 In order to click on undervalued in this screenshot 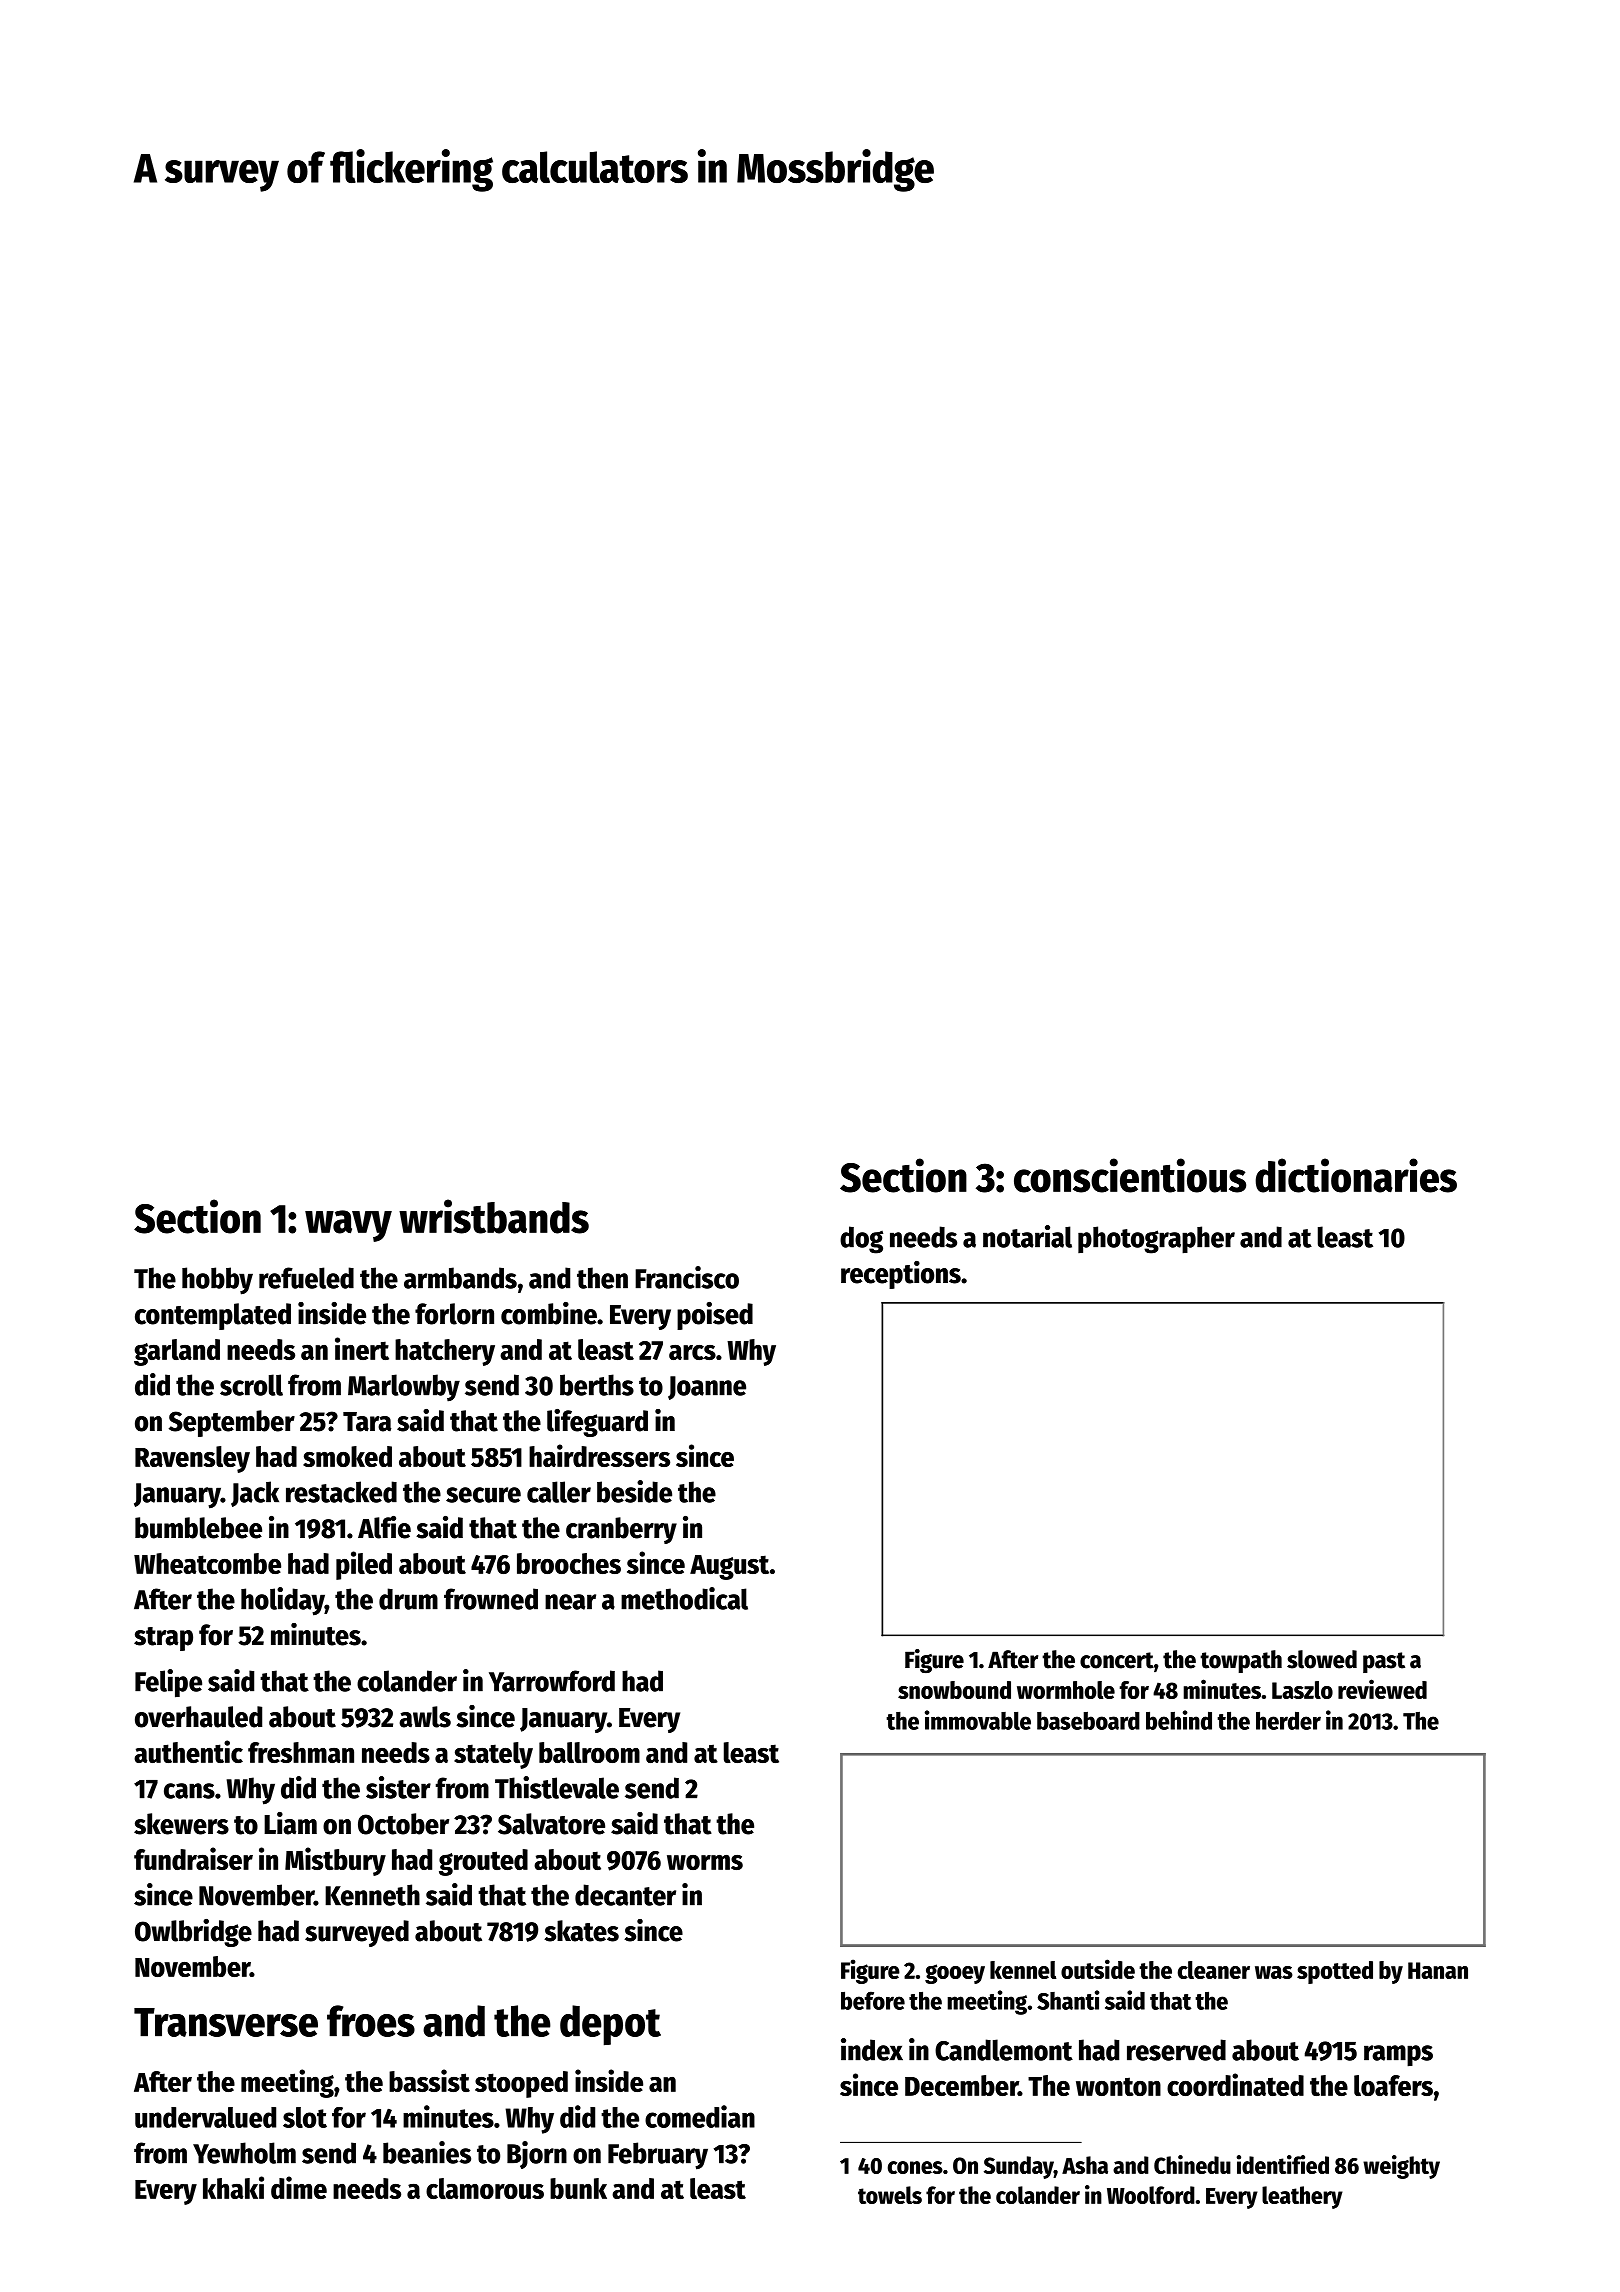, I will do `click(205, 2117)`.
